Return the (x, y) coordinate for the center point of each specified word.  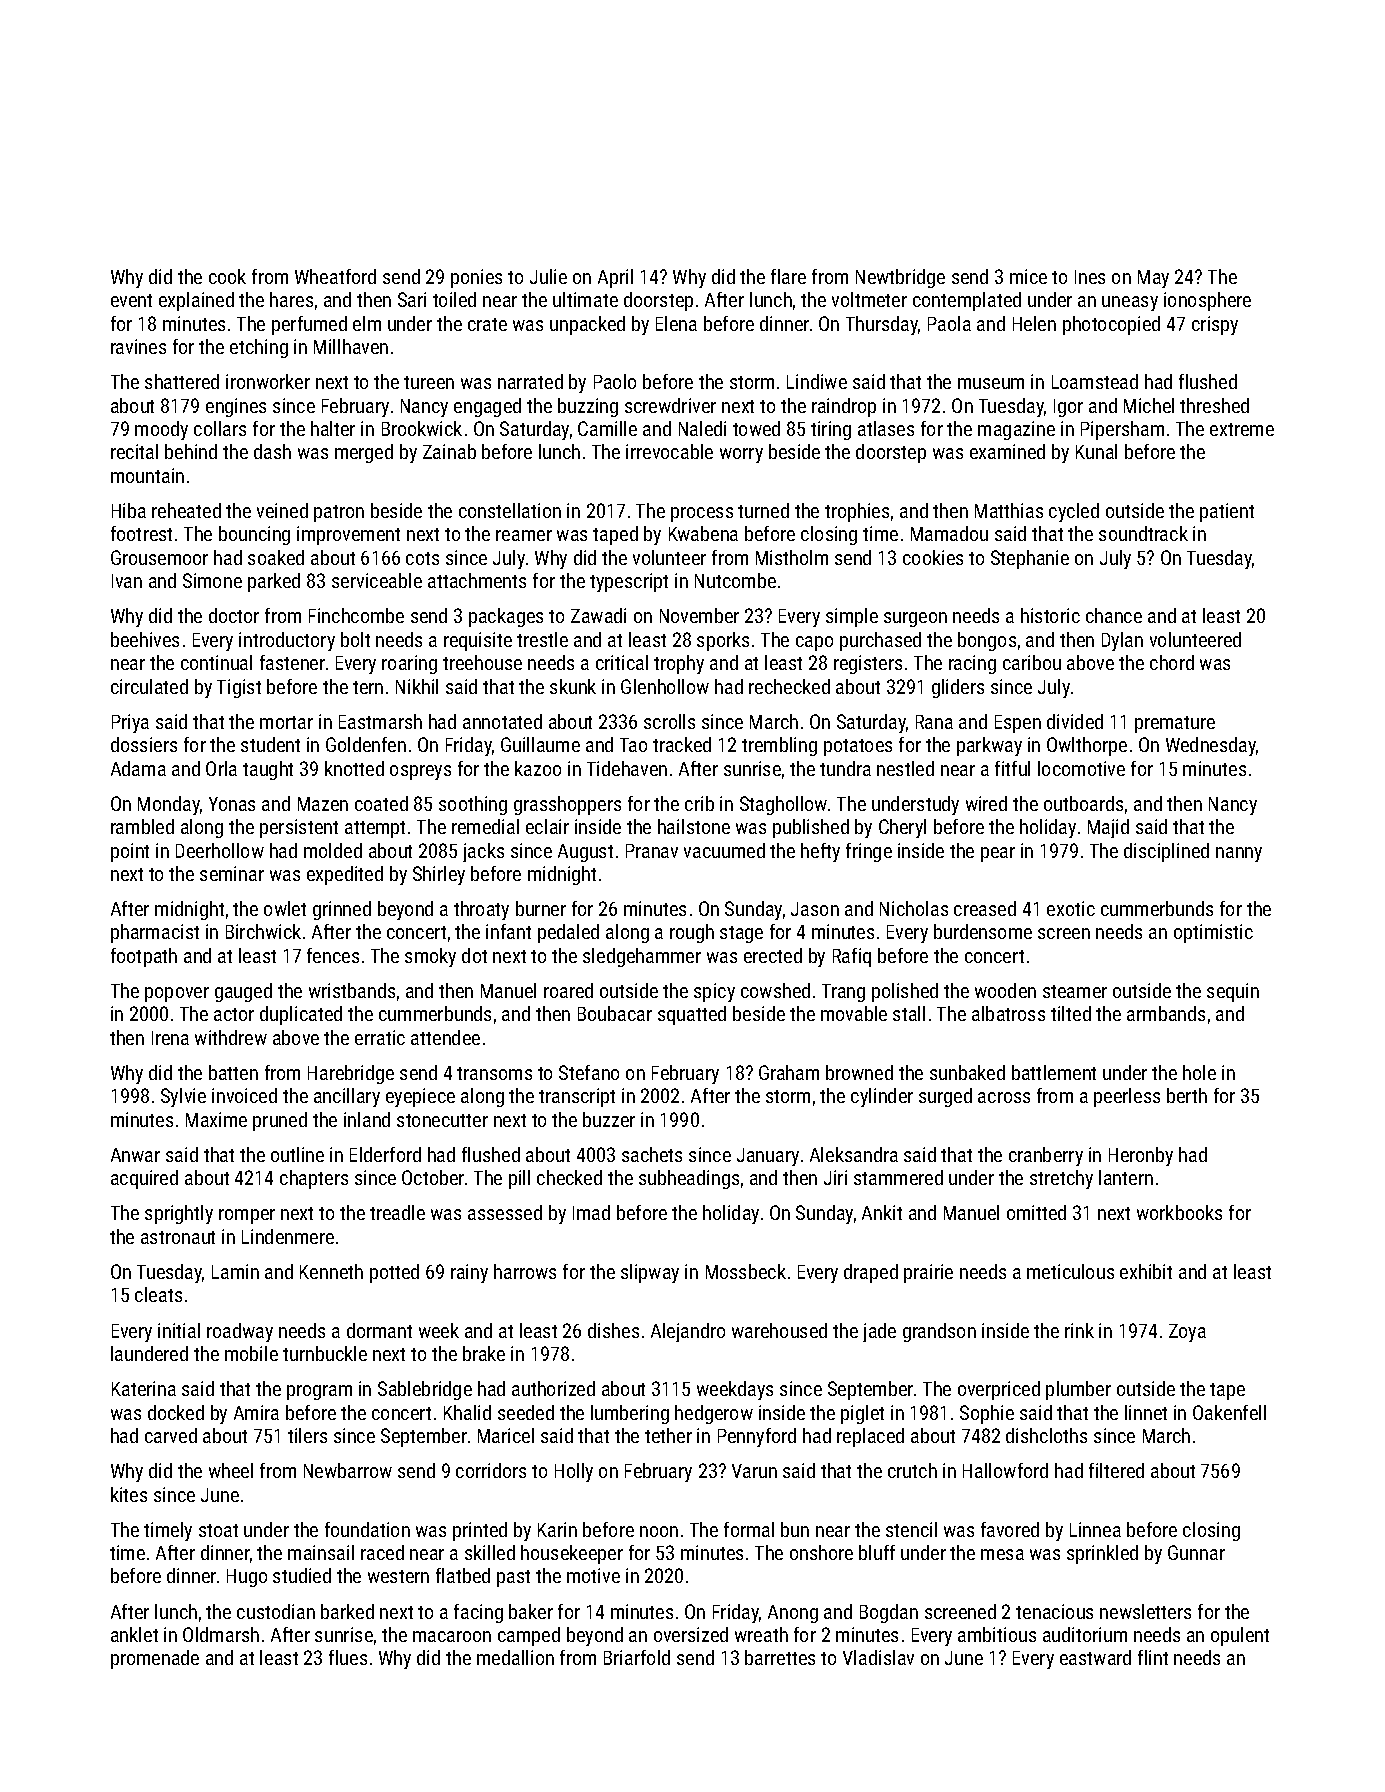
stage (741, 934)
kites (129, 1494)
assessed (505, 1212)
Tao (633, 745)
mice (1028, 276)
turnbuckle (325, 1353)
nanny (1239, 854)
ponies (476, 278)
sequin (1233, 992)
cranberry (1046, 1156)
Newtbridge (900, 278)
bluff (877, 1552)
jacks (483, 852)
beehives (145, 639)
